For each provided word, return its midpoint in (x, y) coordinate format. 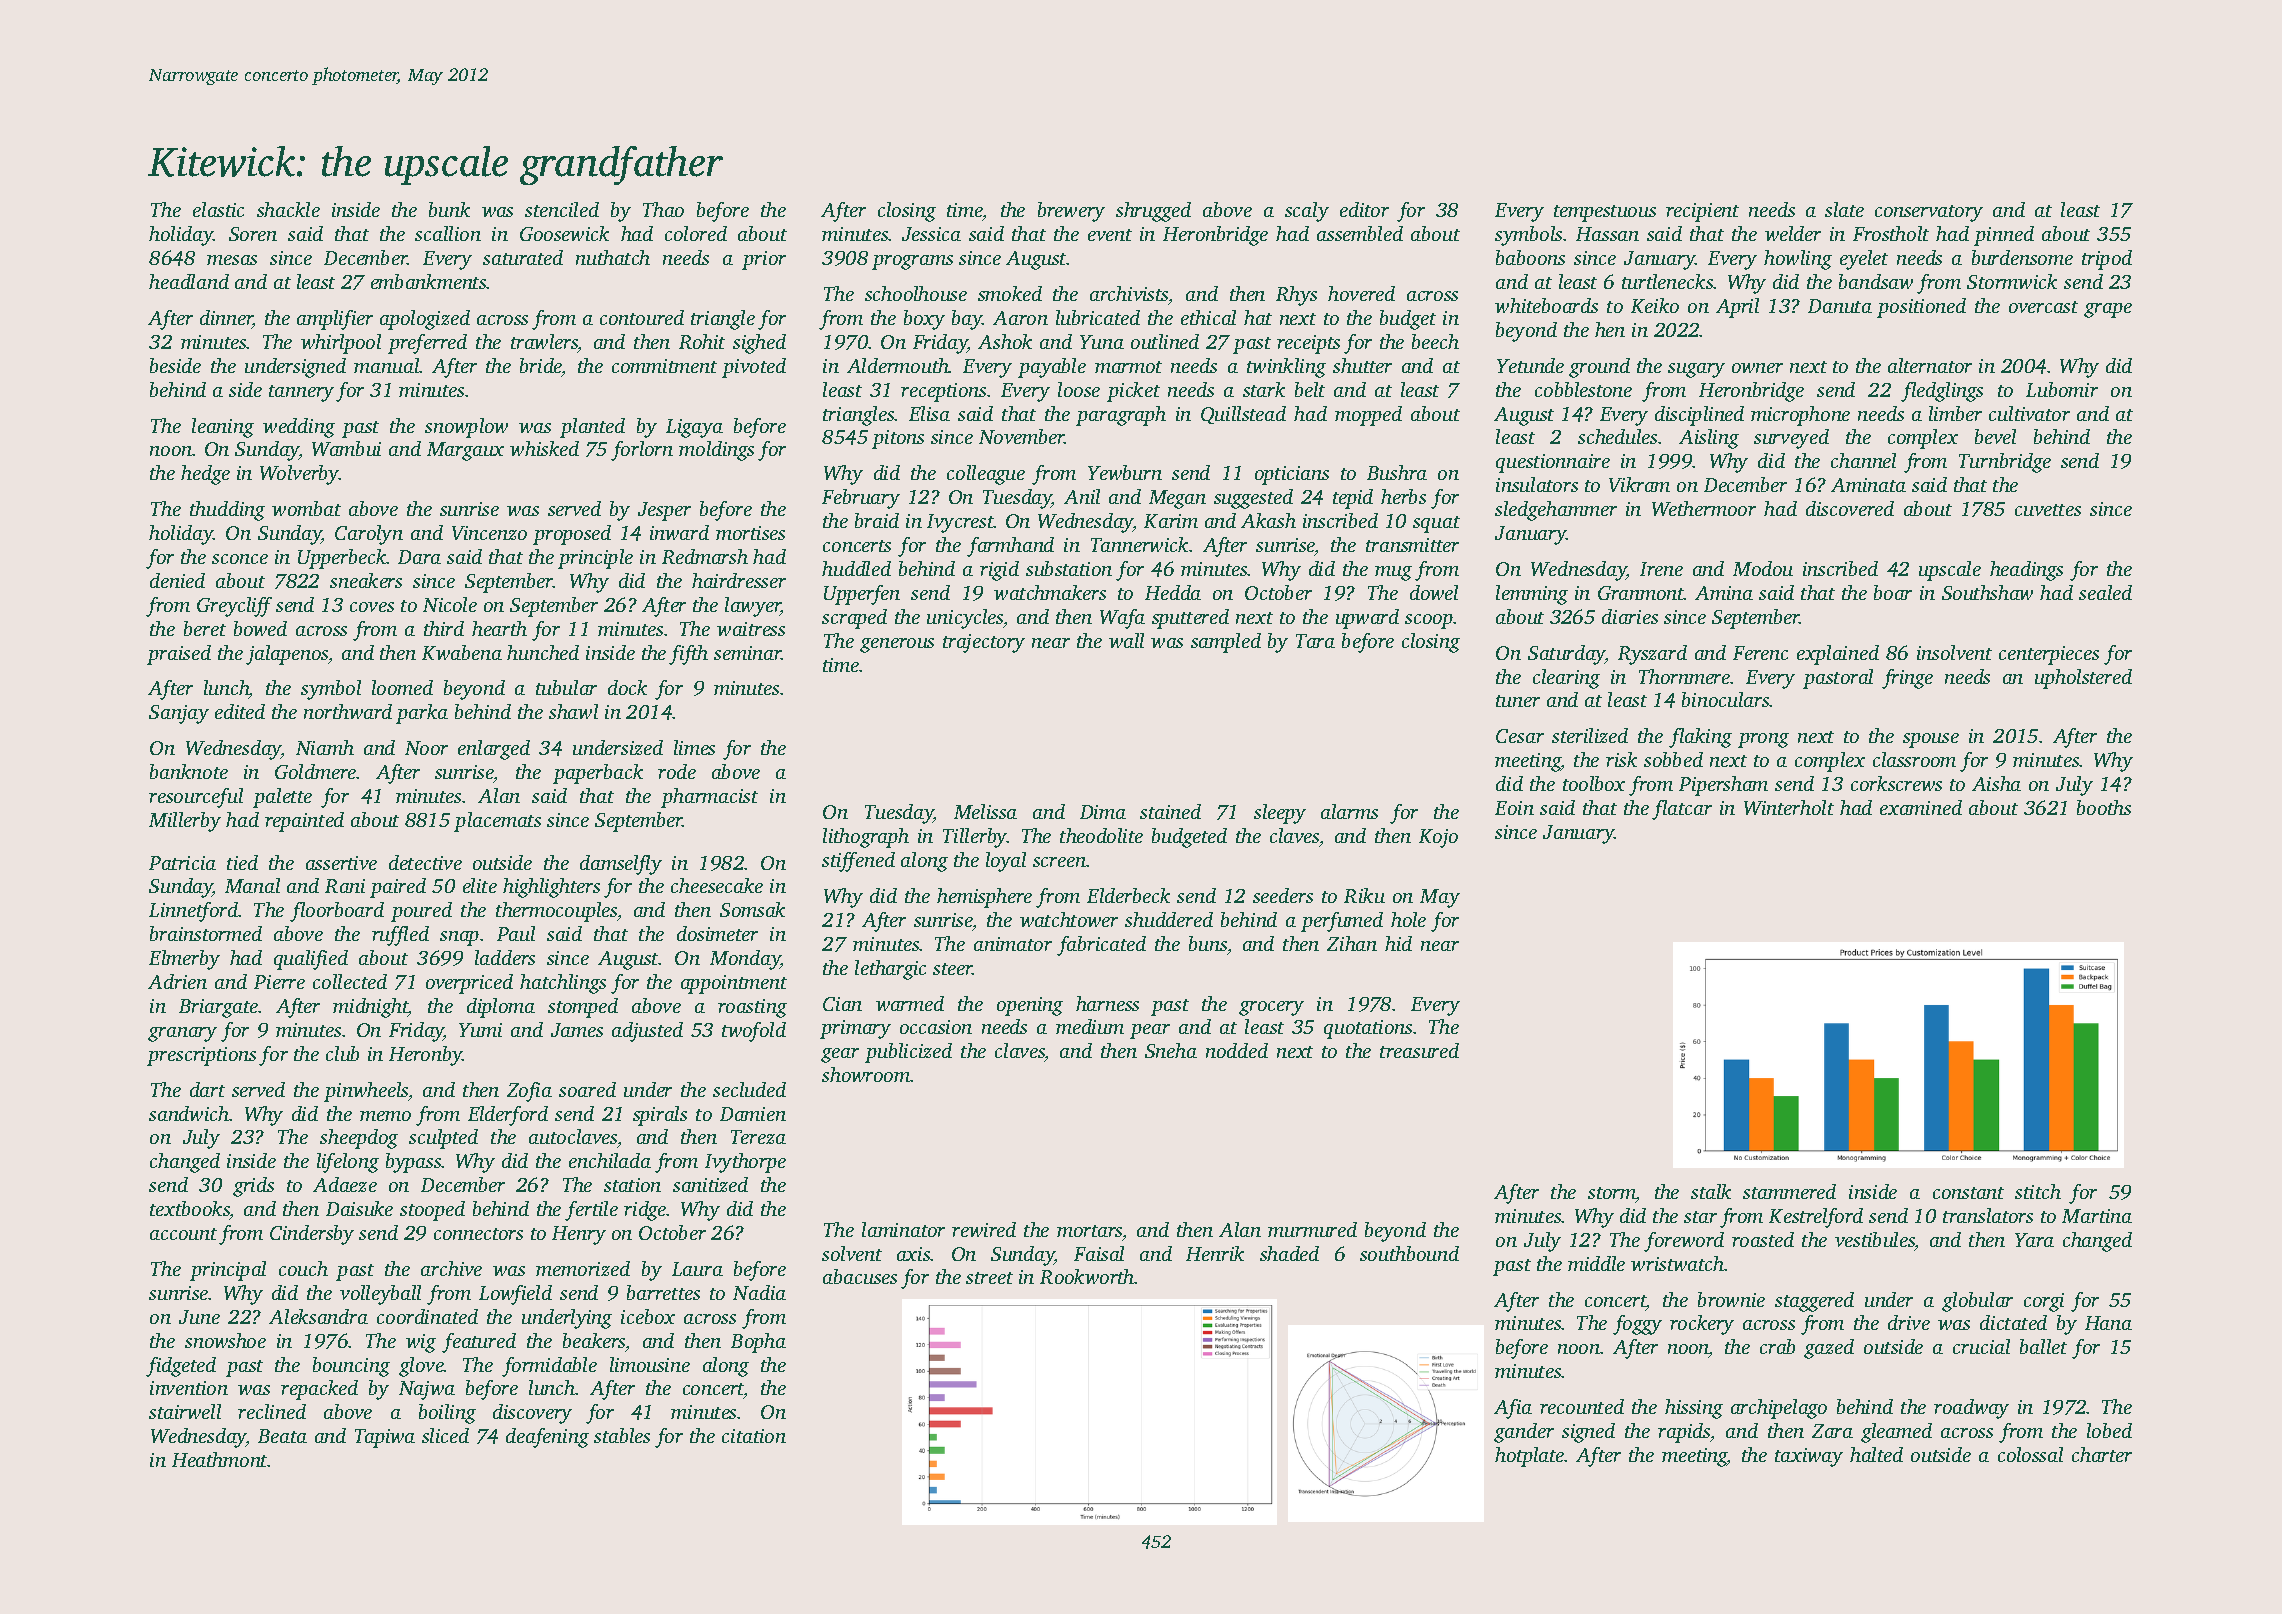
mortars (1089, 1231)
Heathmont (220, 1459)
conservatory (1929, 213)
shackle (288, 209)
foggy (1637, 1325)
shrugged (1153, 212)
